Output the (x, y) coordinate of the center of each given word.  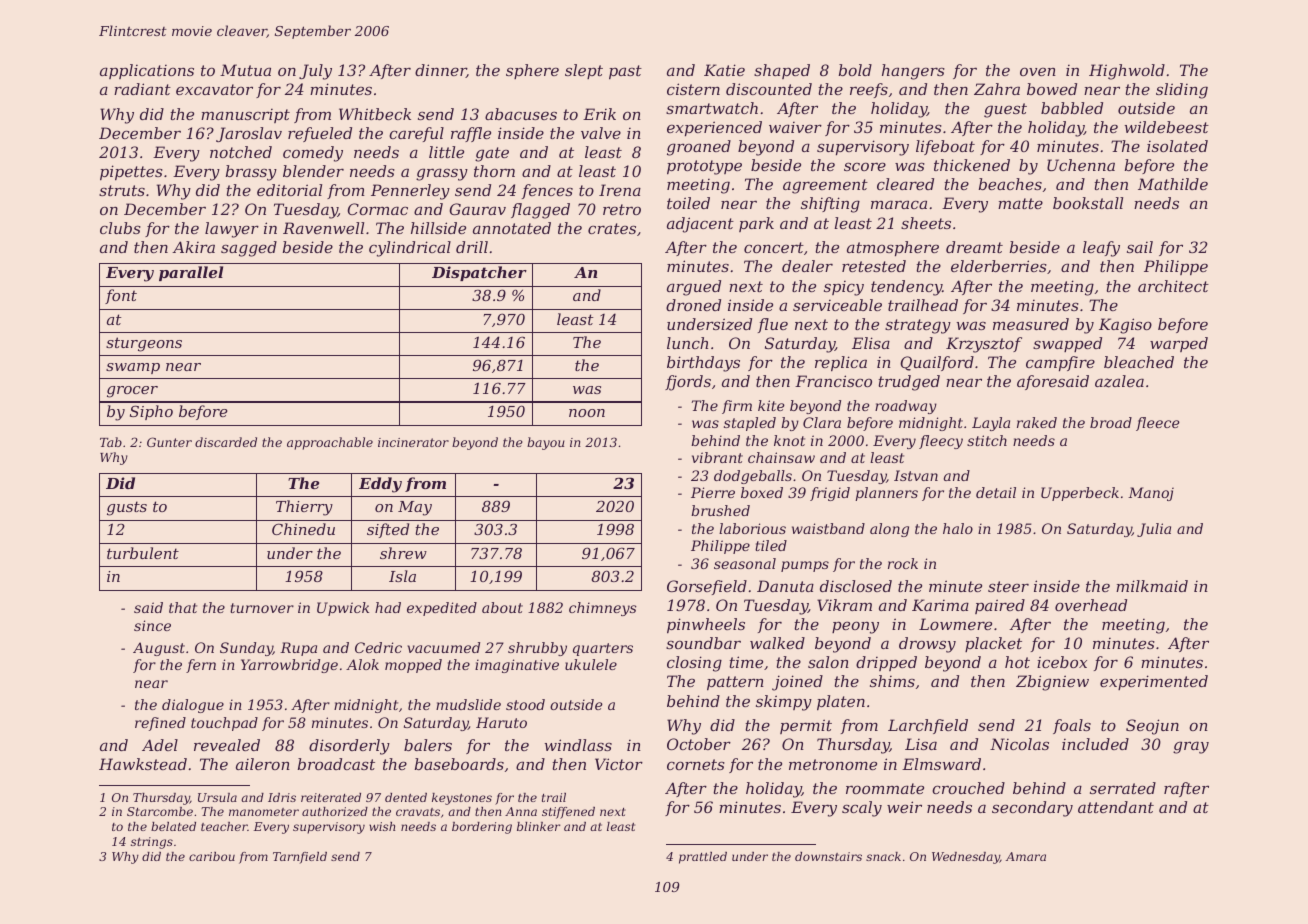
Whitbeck (375, 114)
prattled (703, 858)
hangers (913, 72)
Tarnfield (300, 858)
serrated (1123, 788)
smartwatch (712, 108)
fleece (1158, 424)
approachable (330, 443)
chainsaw (781, 457)
